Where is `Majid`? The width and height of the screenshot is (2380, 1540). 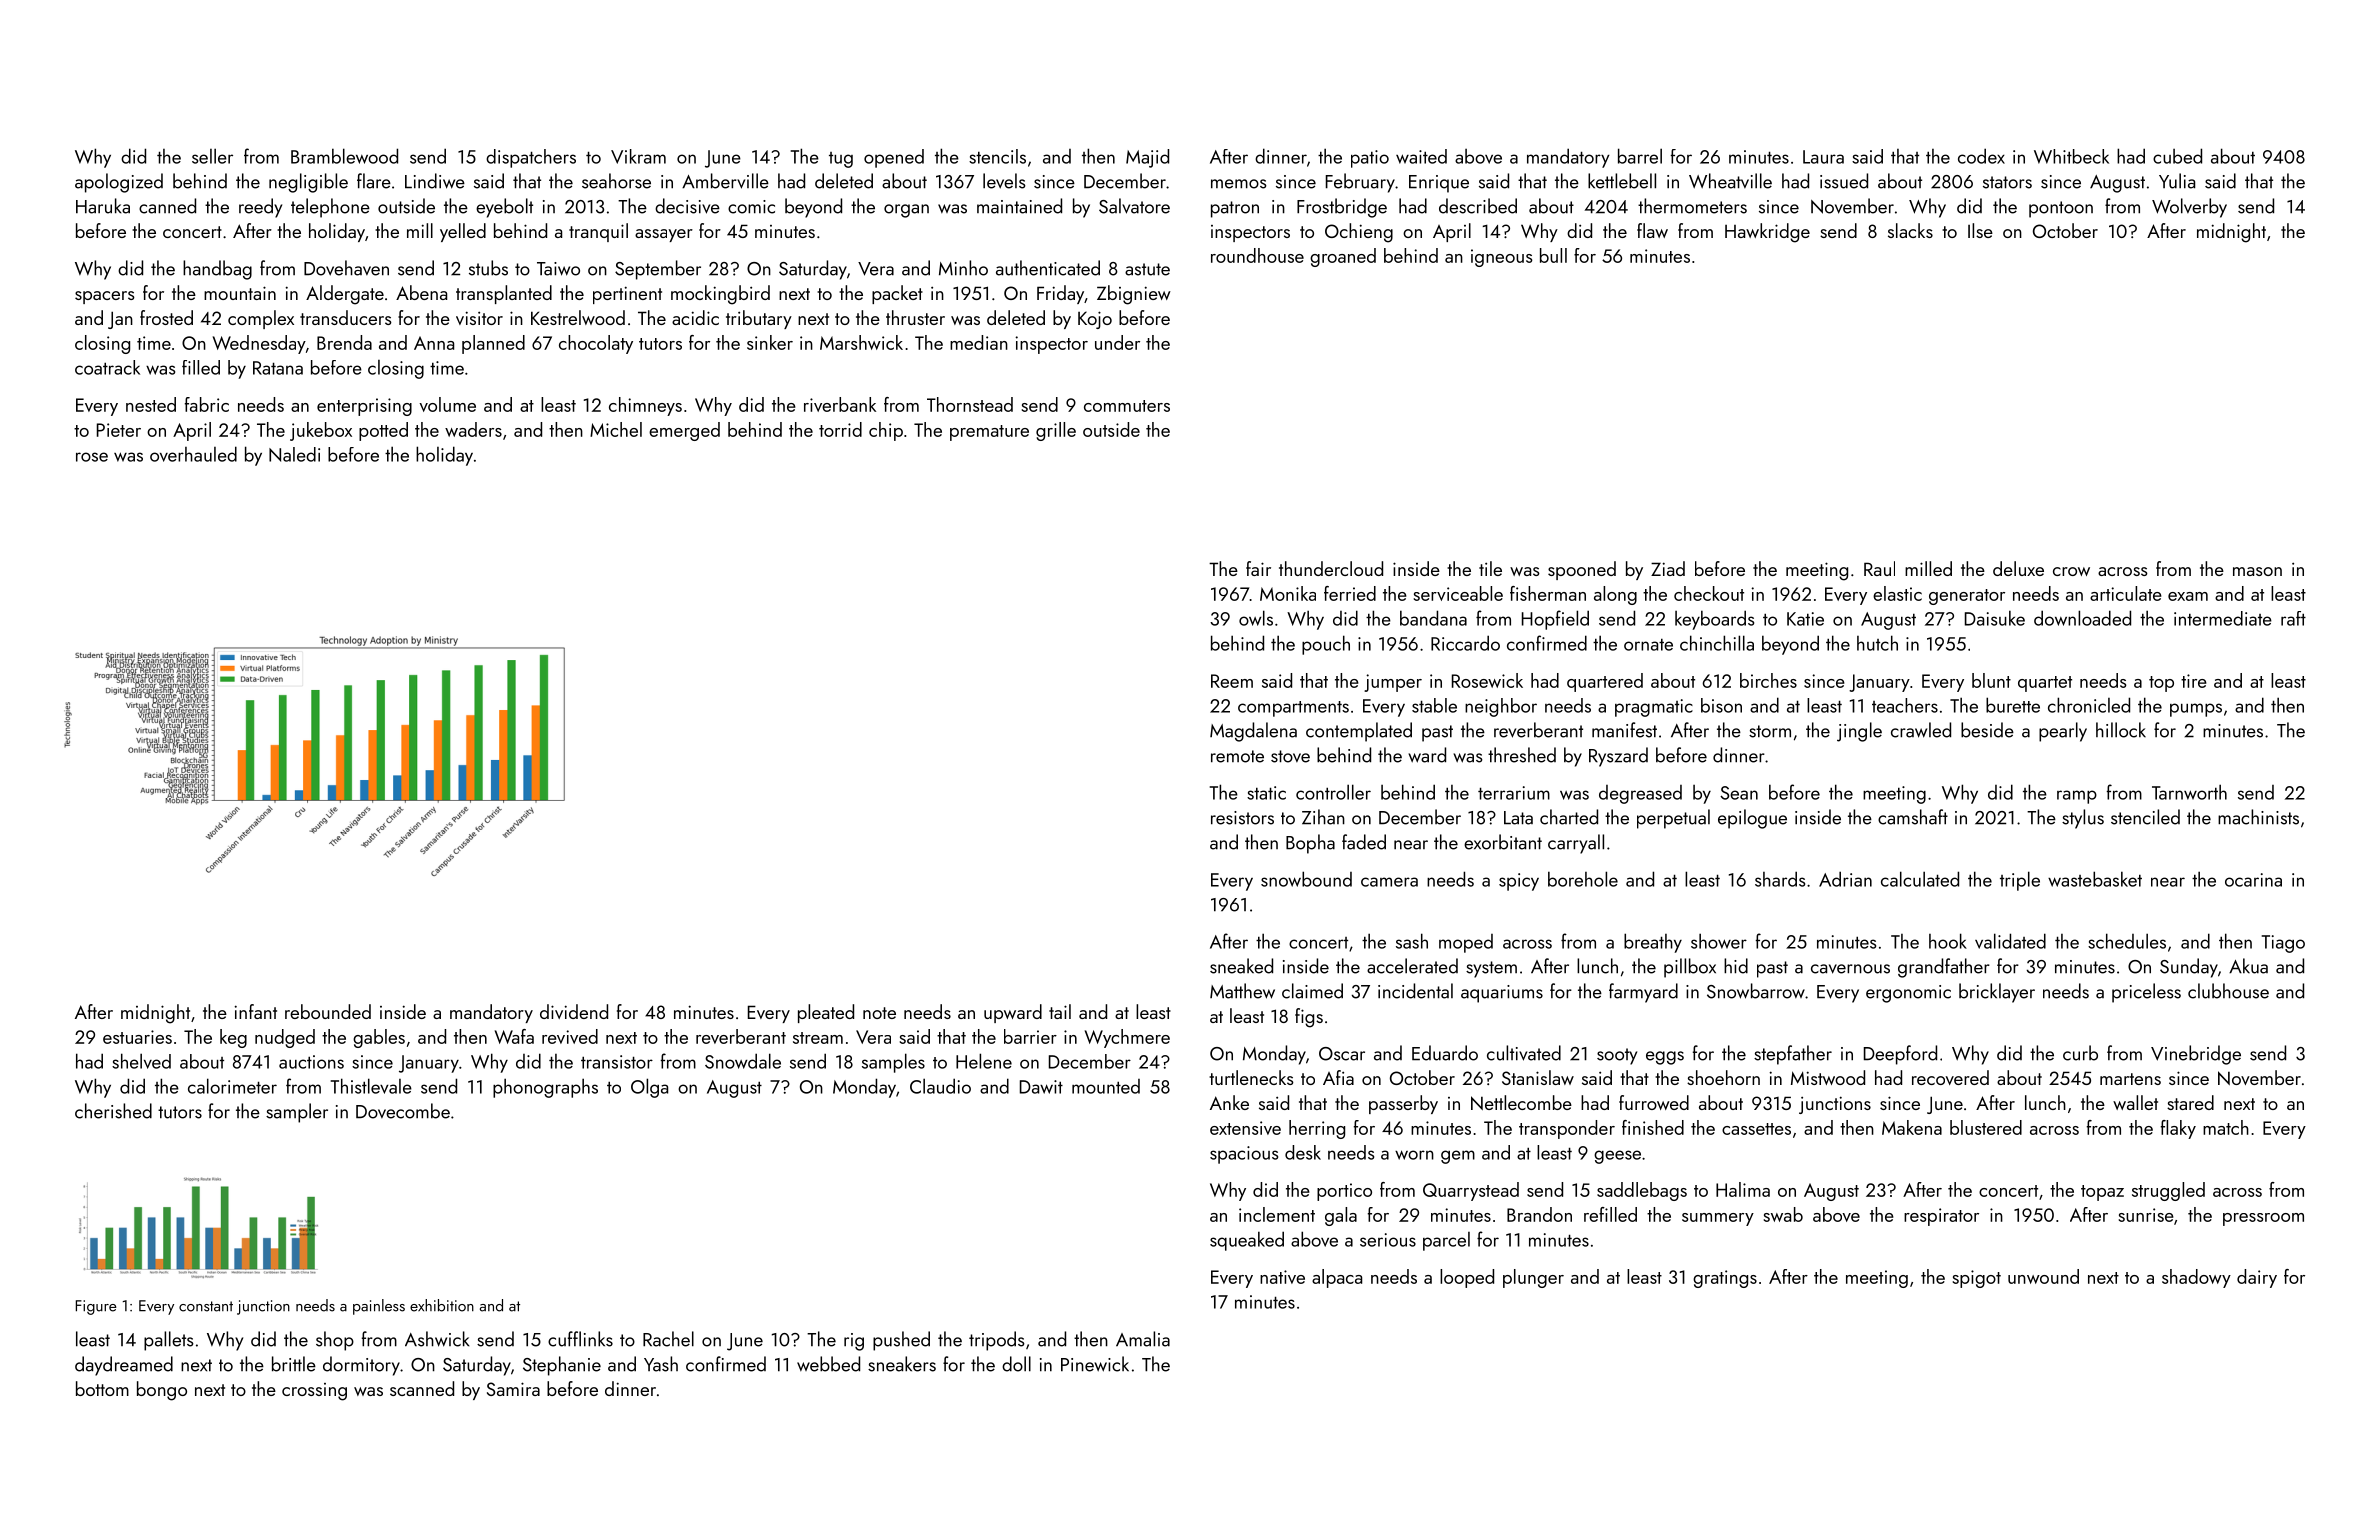
Majid is located at coordinates (1147, 158).
